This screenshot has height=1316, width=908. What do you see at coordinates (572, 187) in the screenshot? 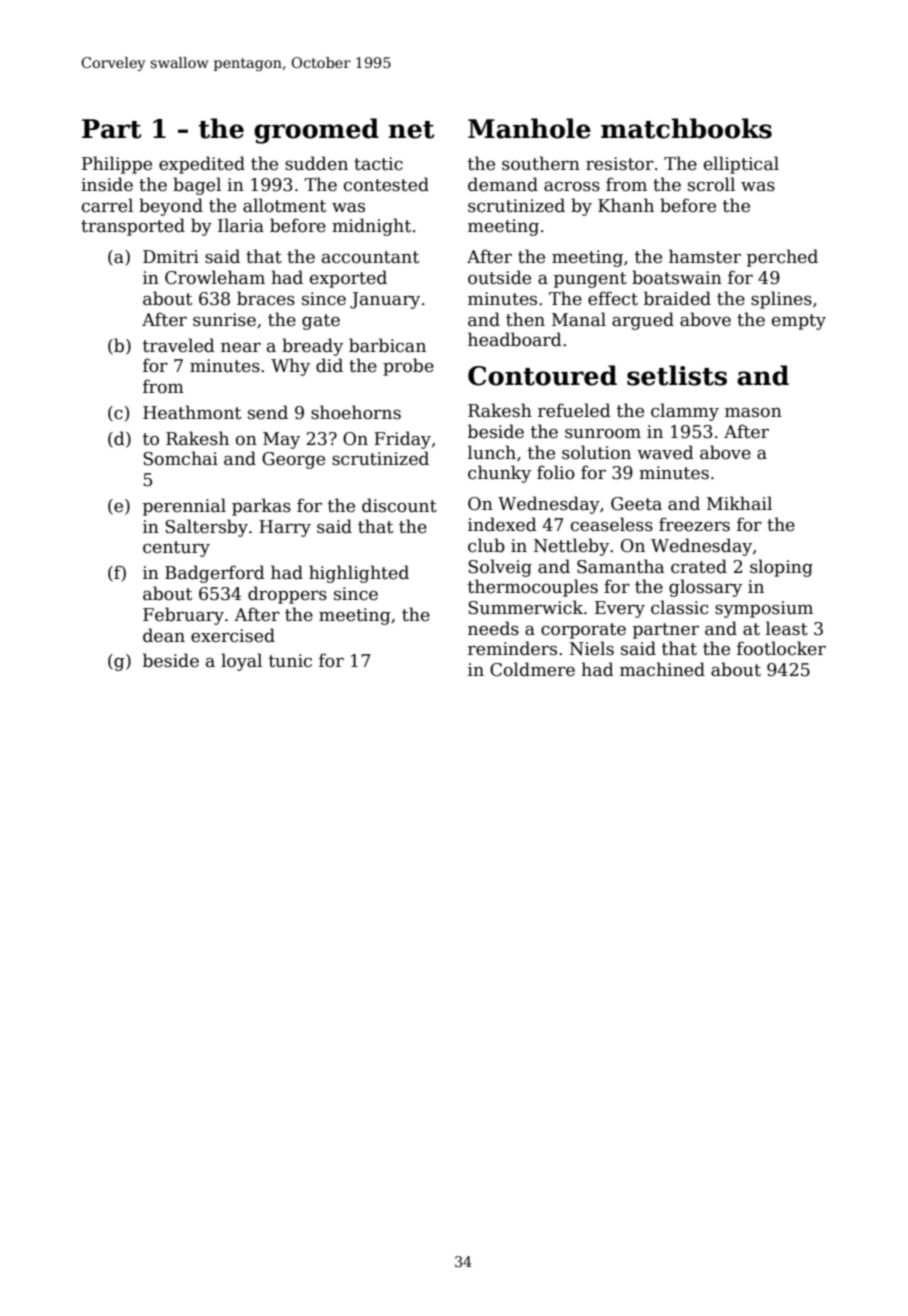
I see `across` at bounding box center [572, 187].
